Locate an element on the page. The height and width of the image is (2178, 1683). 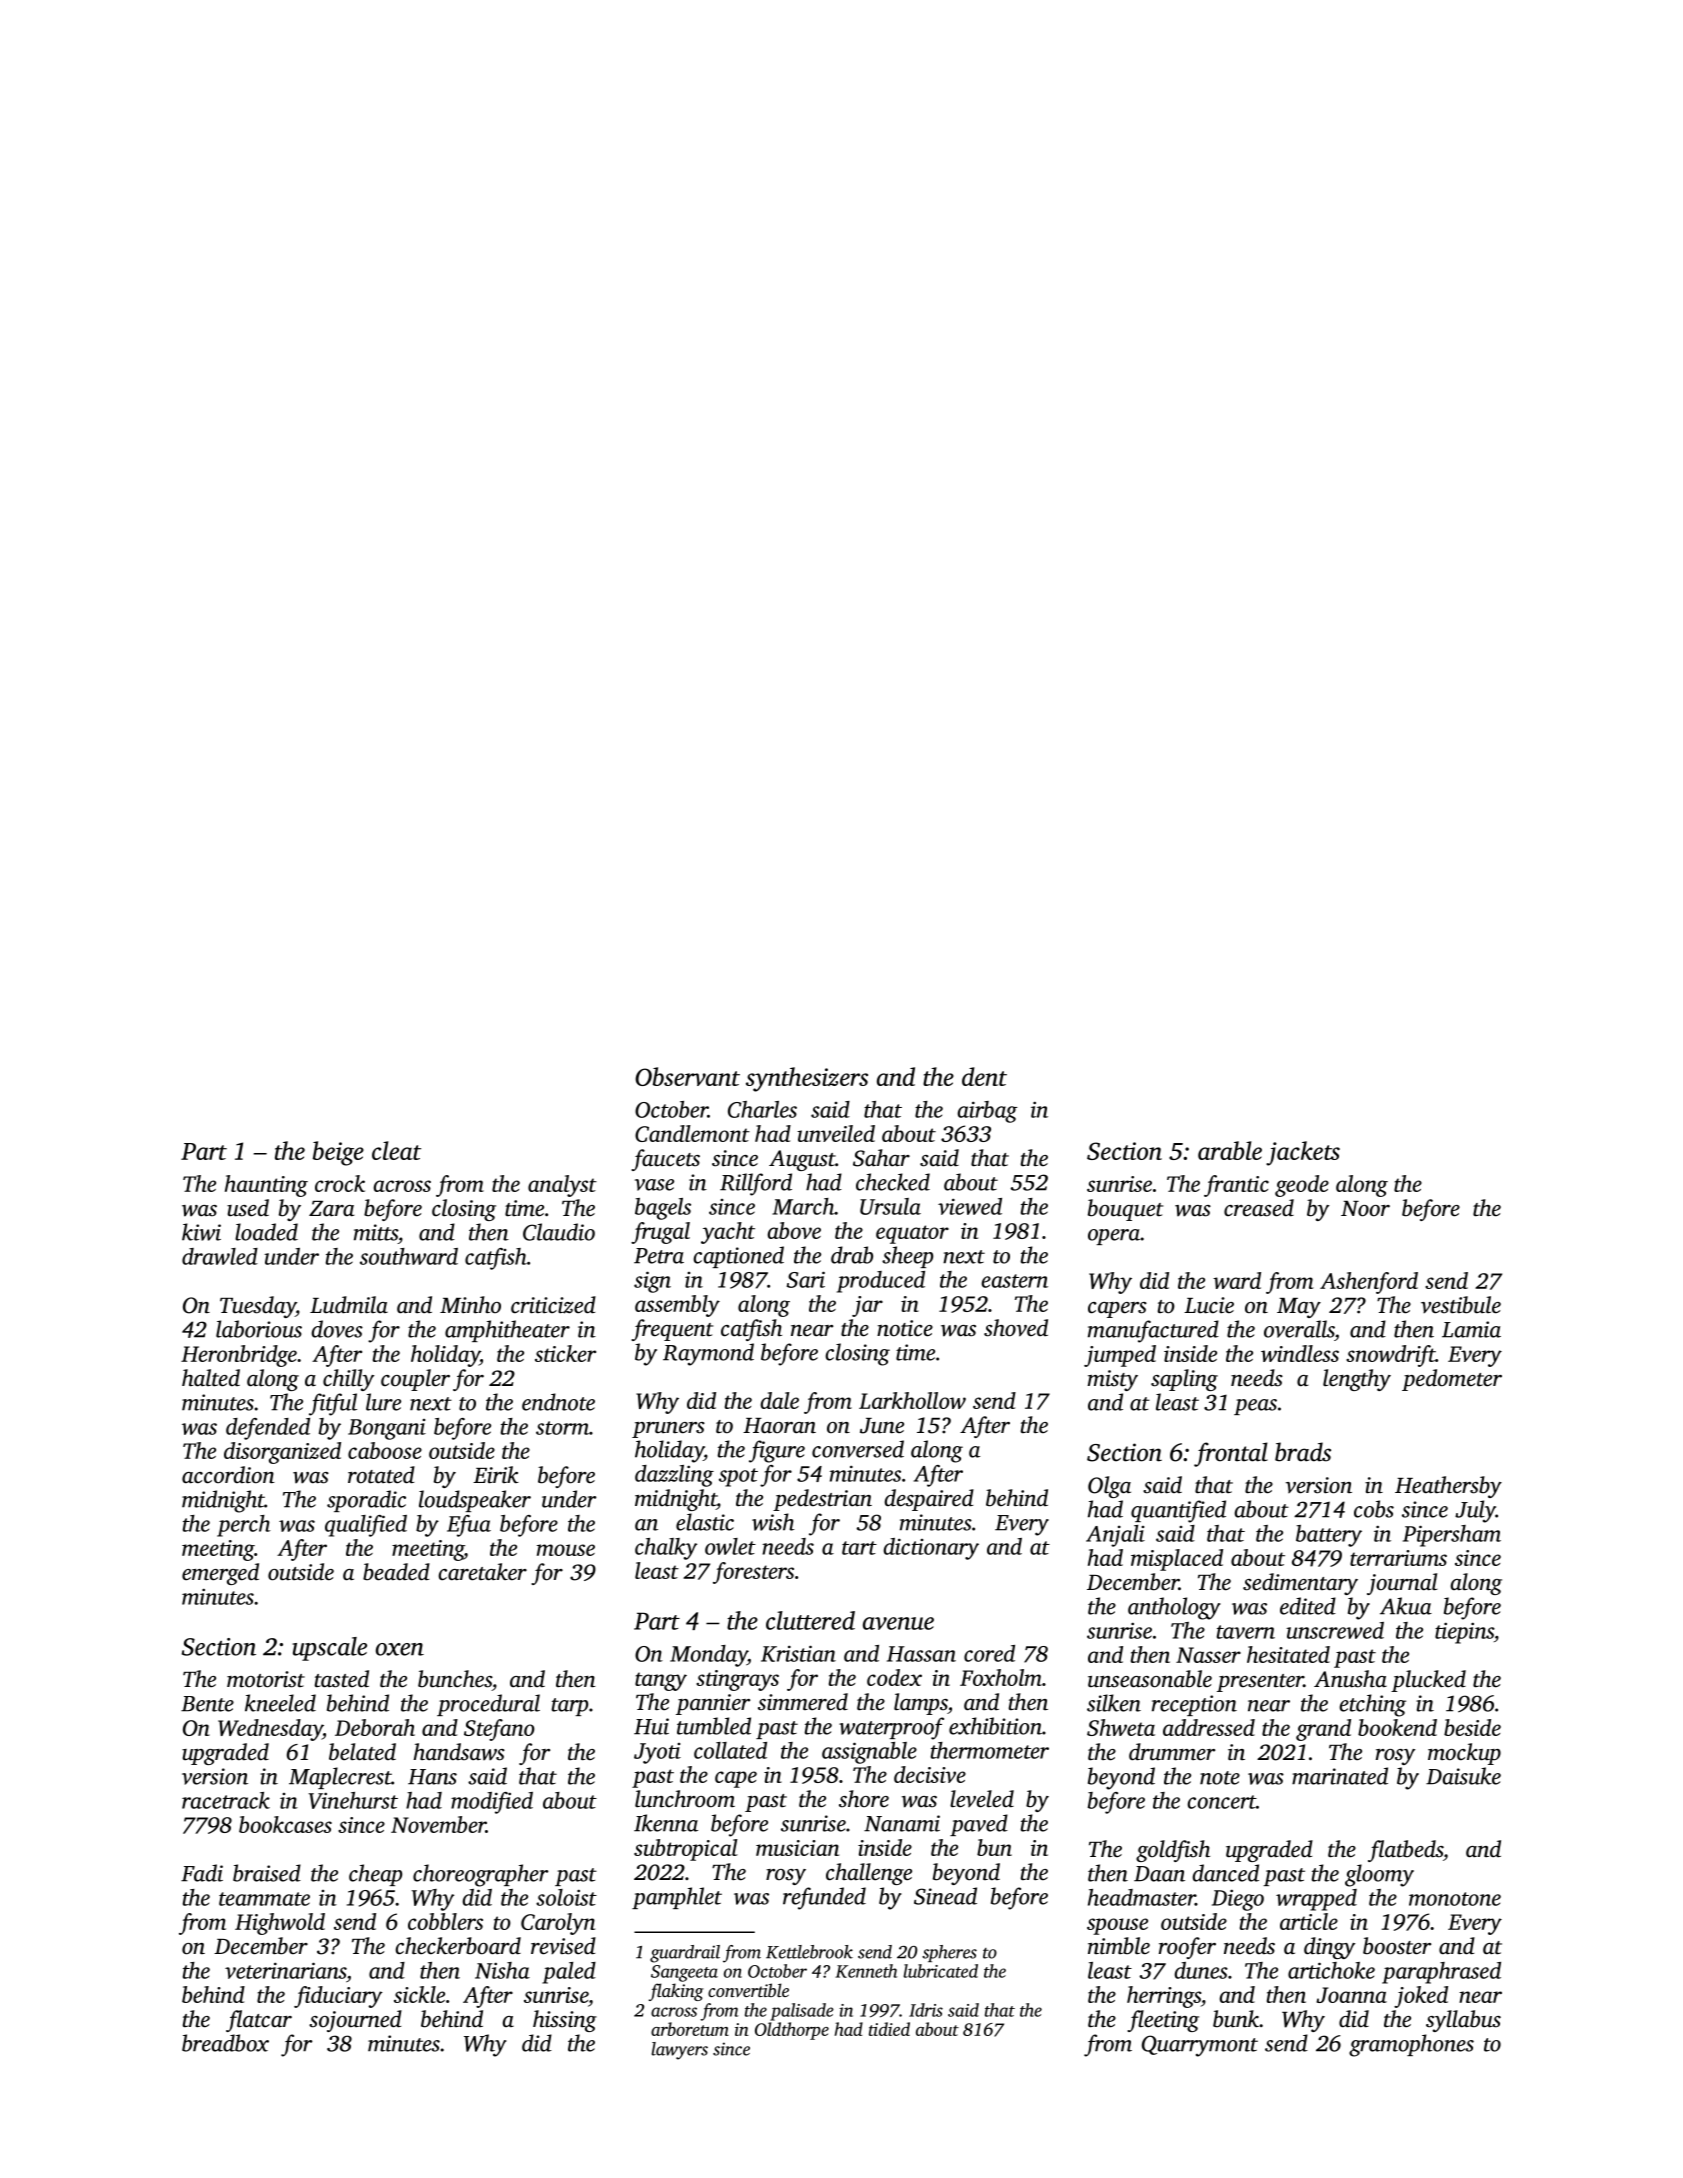
Noor is located at coordinates (1365, 1209).
